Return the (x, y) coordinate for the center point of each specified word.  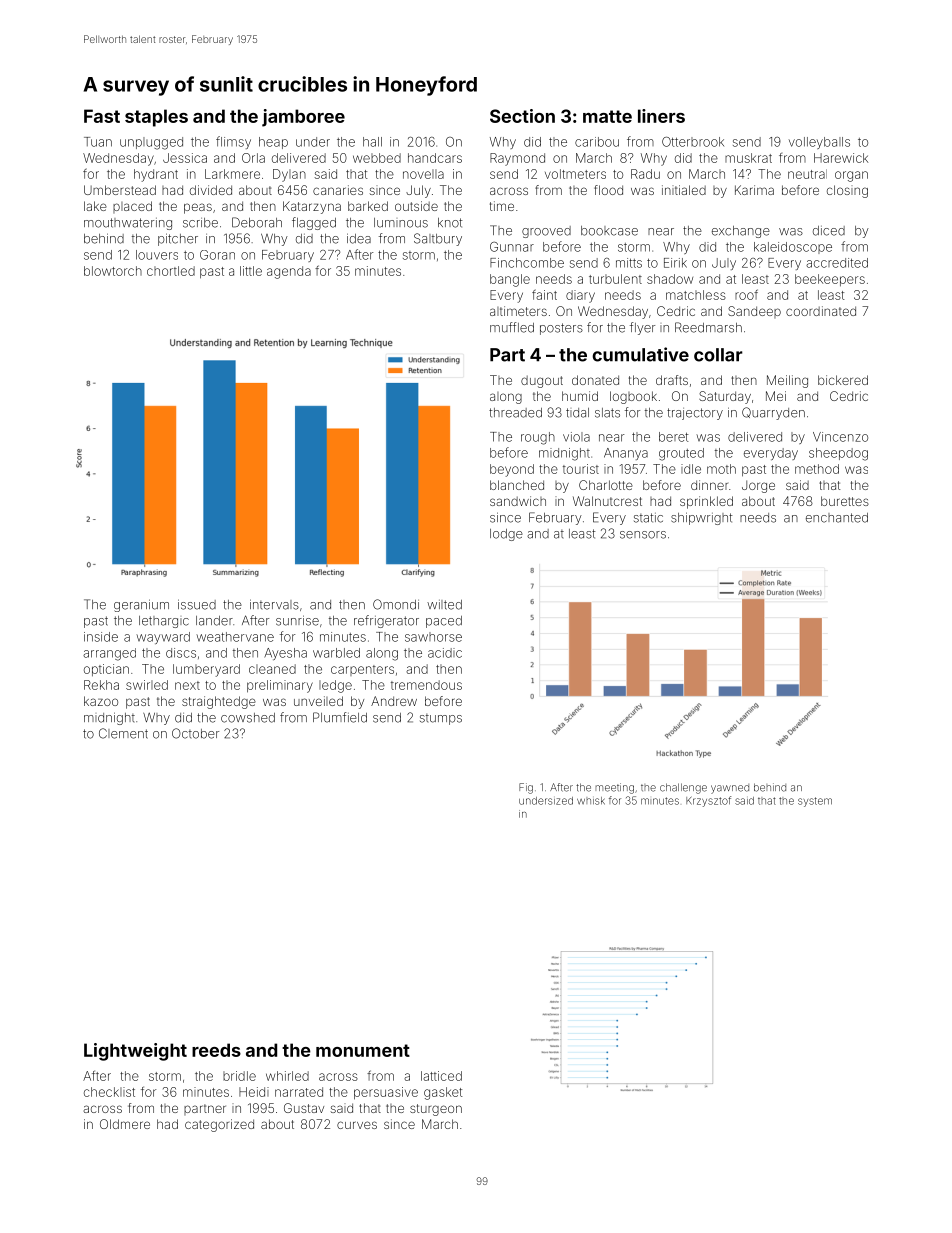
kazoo (101, 701)
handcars (435, 158)
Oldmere (125, 1124)
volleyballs (819, 143)
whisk (591, 801)
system (815, 802)
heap (273, 143)
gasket (443, 1093)
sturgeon (436, 1110)
